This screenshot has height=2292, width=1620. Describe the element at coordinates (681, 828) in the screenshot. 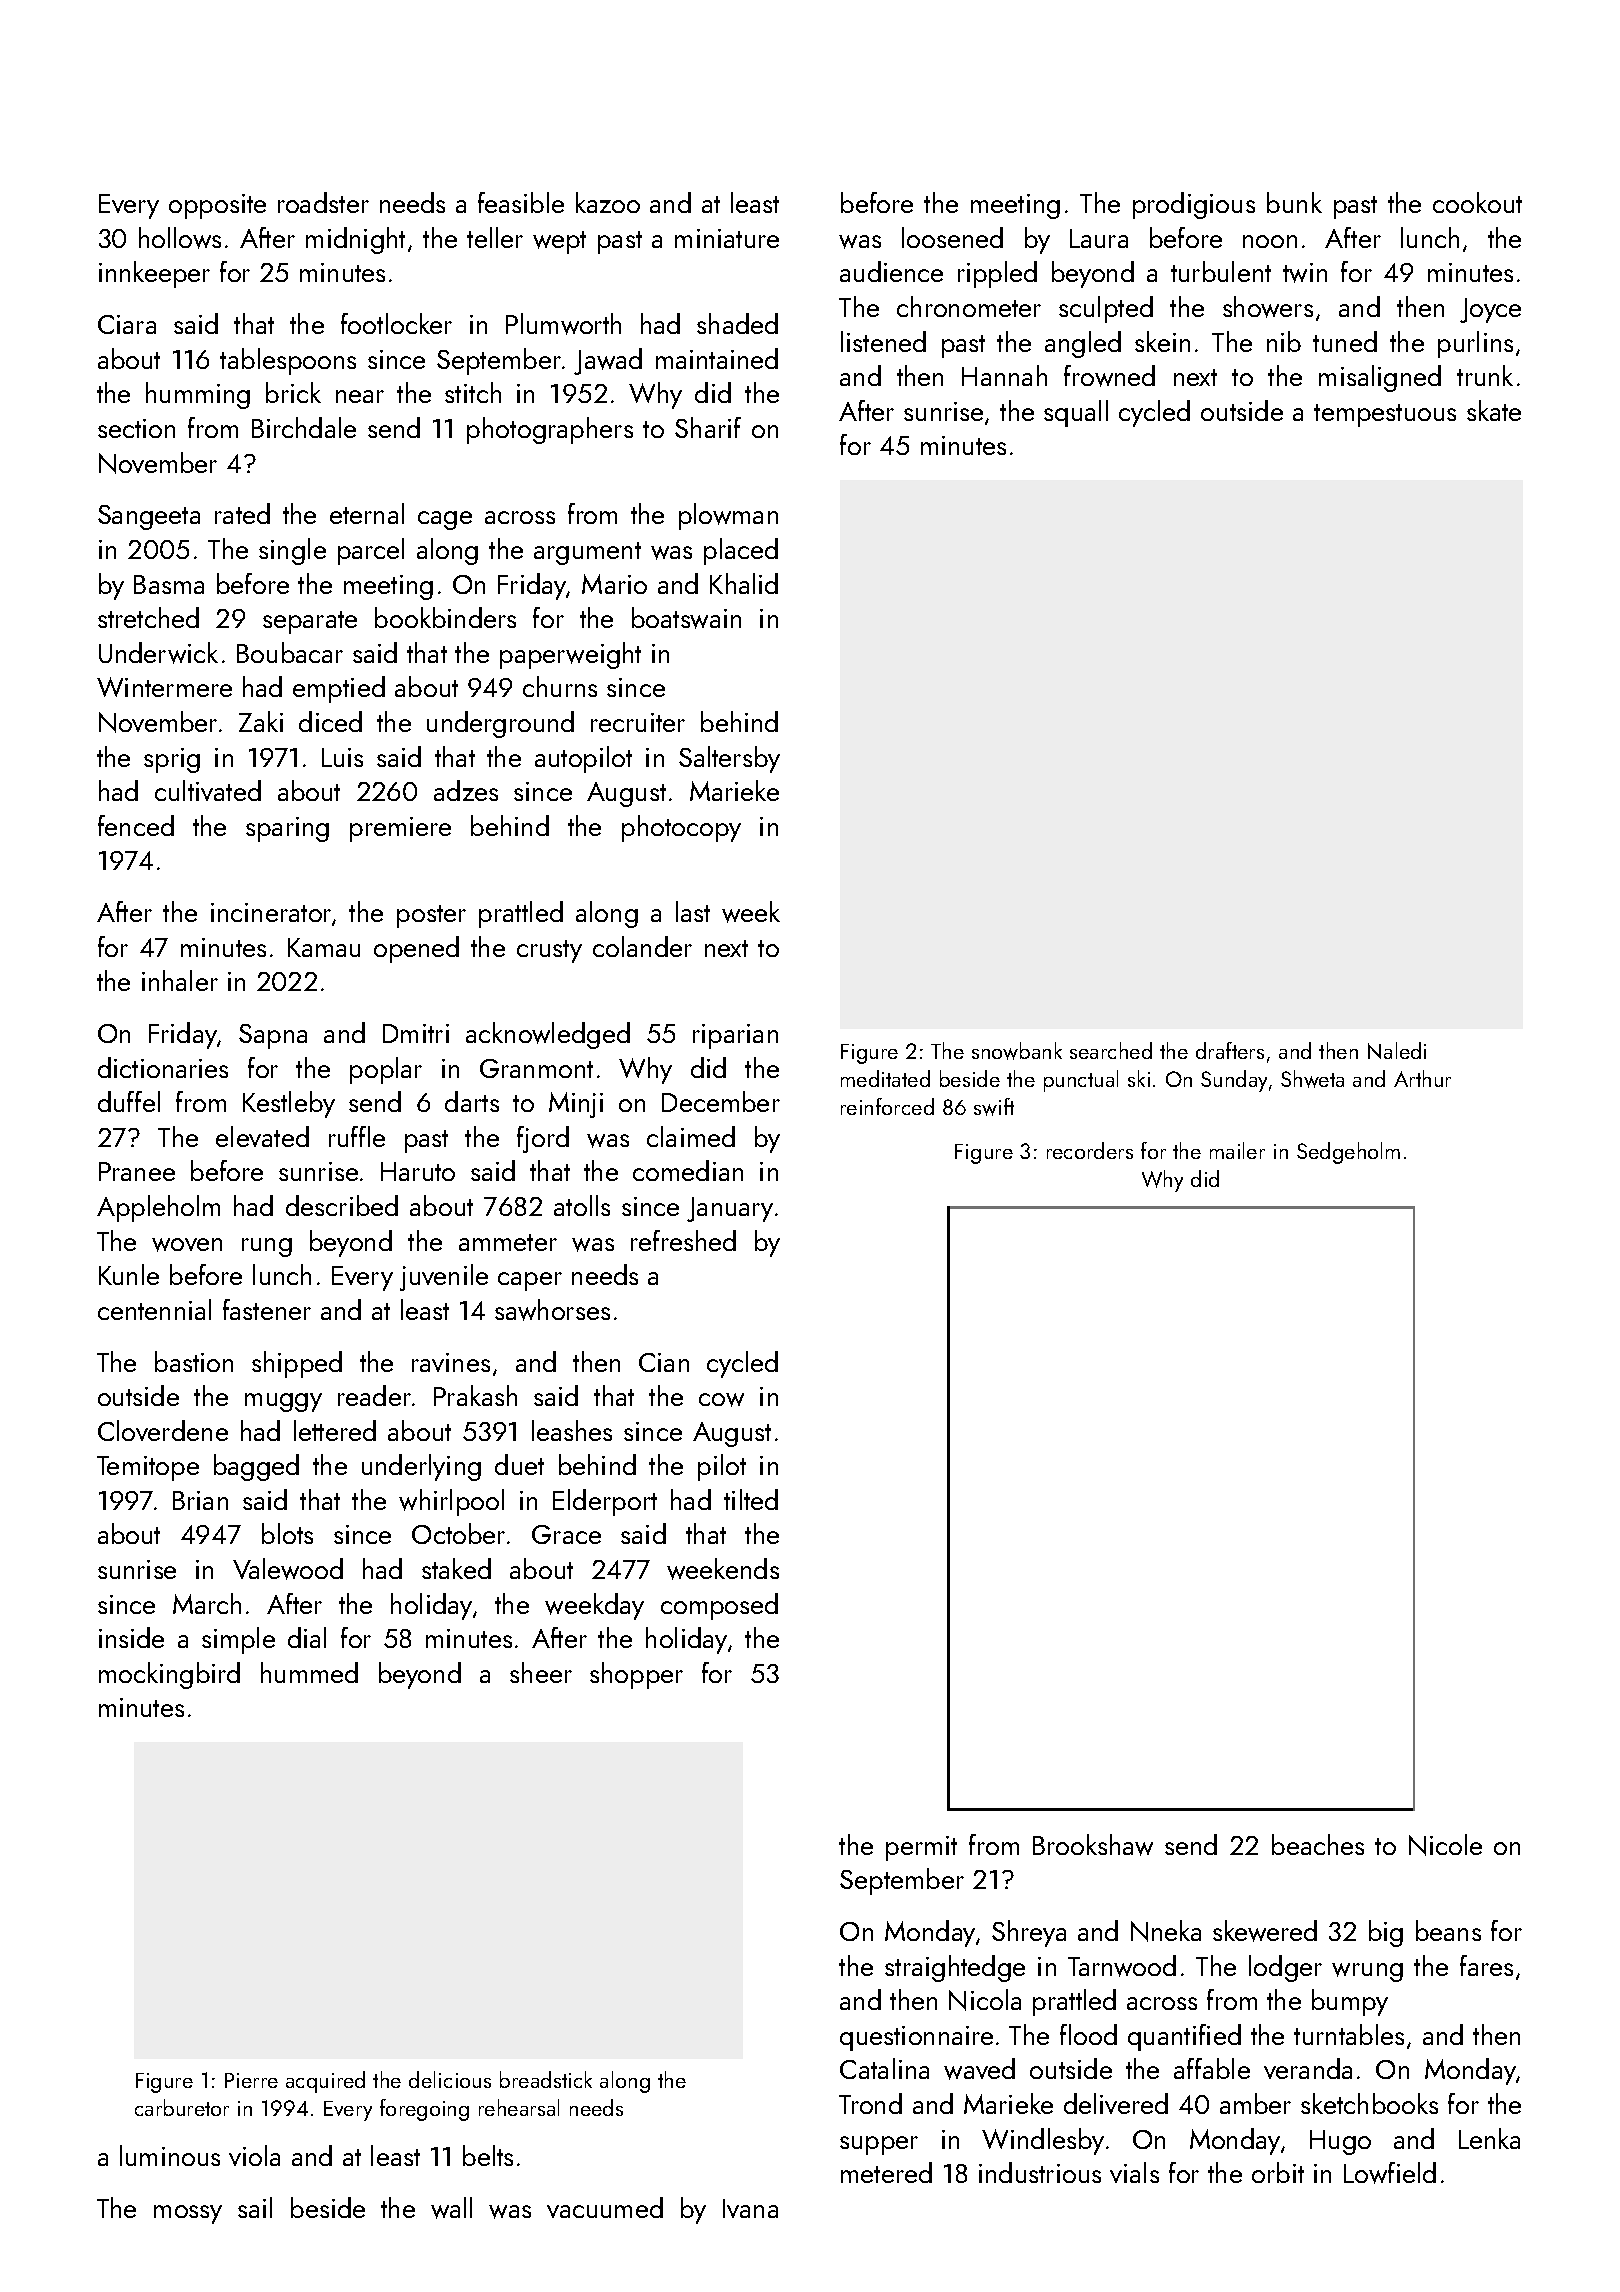

I see `photocopy` at that location.
